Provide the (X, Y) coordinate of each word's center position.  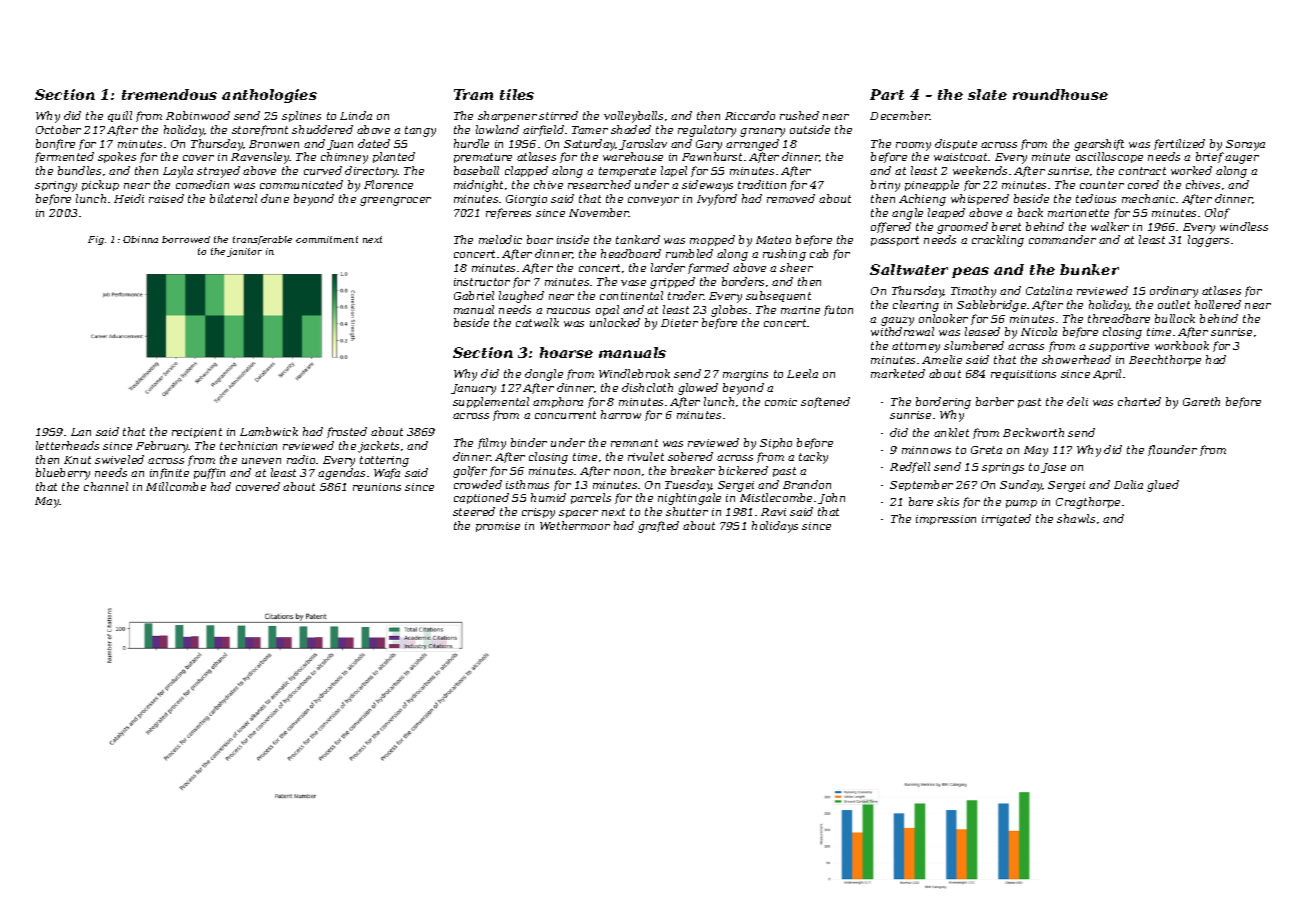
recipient (197, 433)
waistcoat (960, 157)
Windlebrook (634, 373)
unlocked (615, 322)
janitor (244, 252)
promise (498, 527)
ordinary (1174, 292)
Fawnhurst (712, 156)
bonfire (55, 144)
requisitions (1023, 375)
